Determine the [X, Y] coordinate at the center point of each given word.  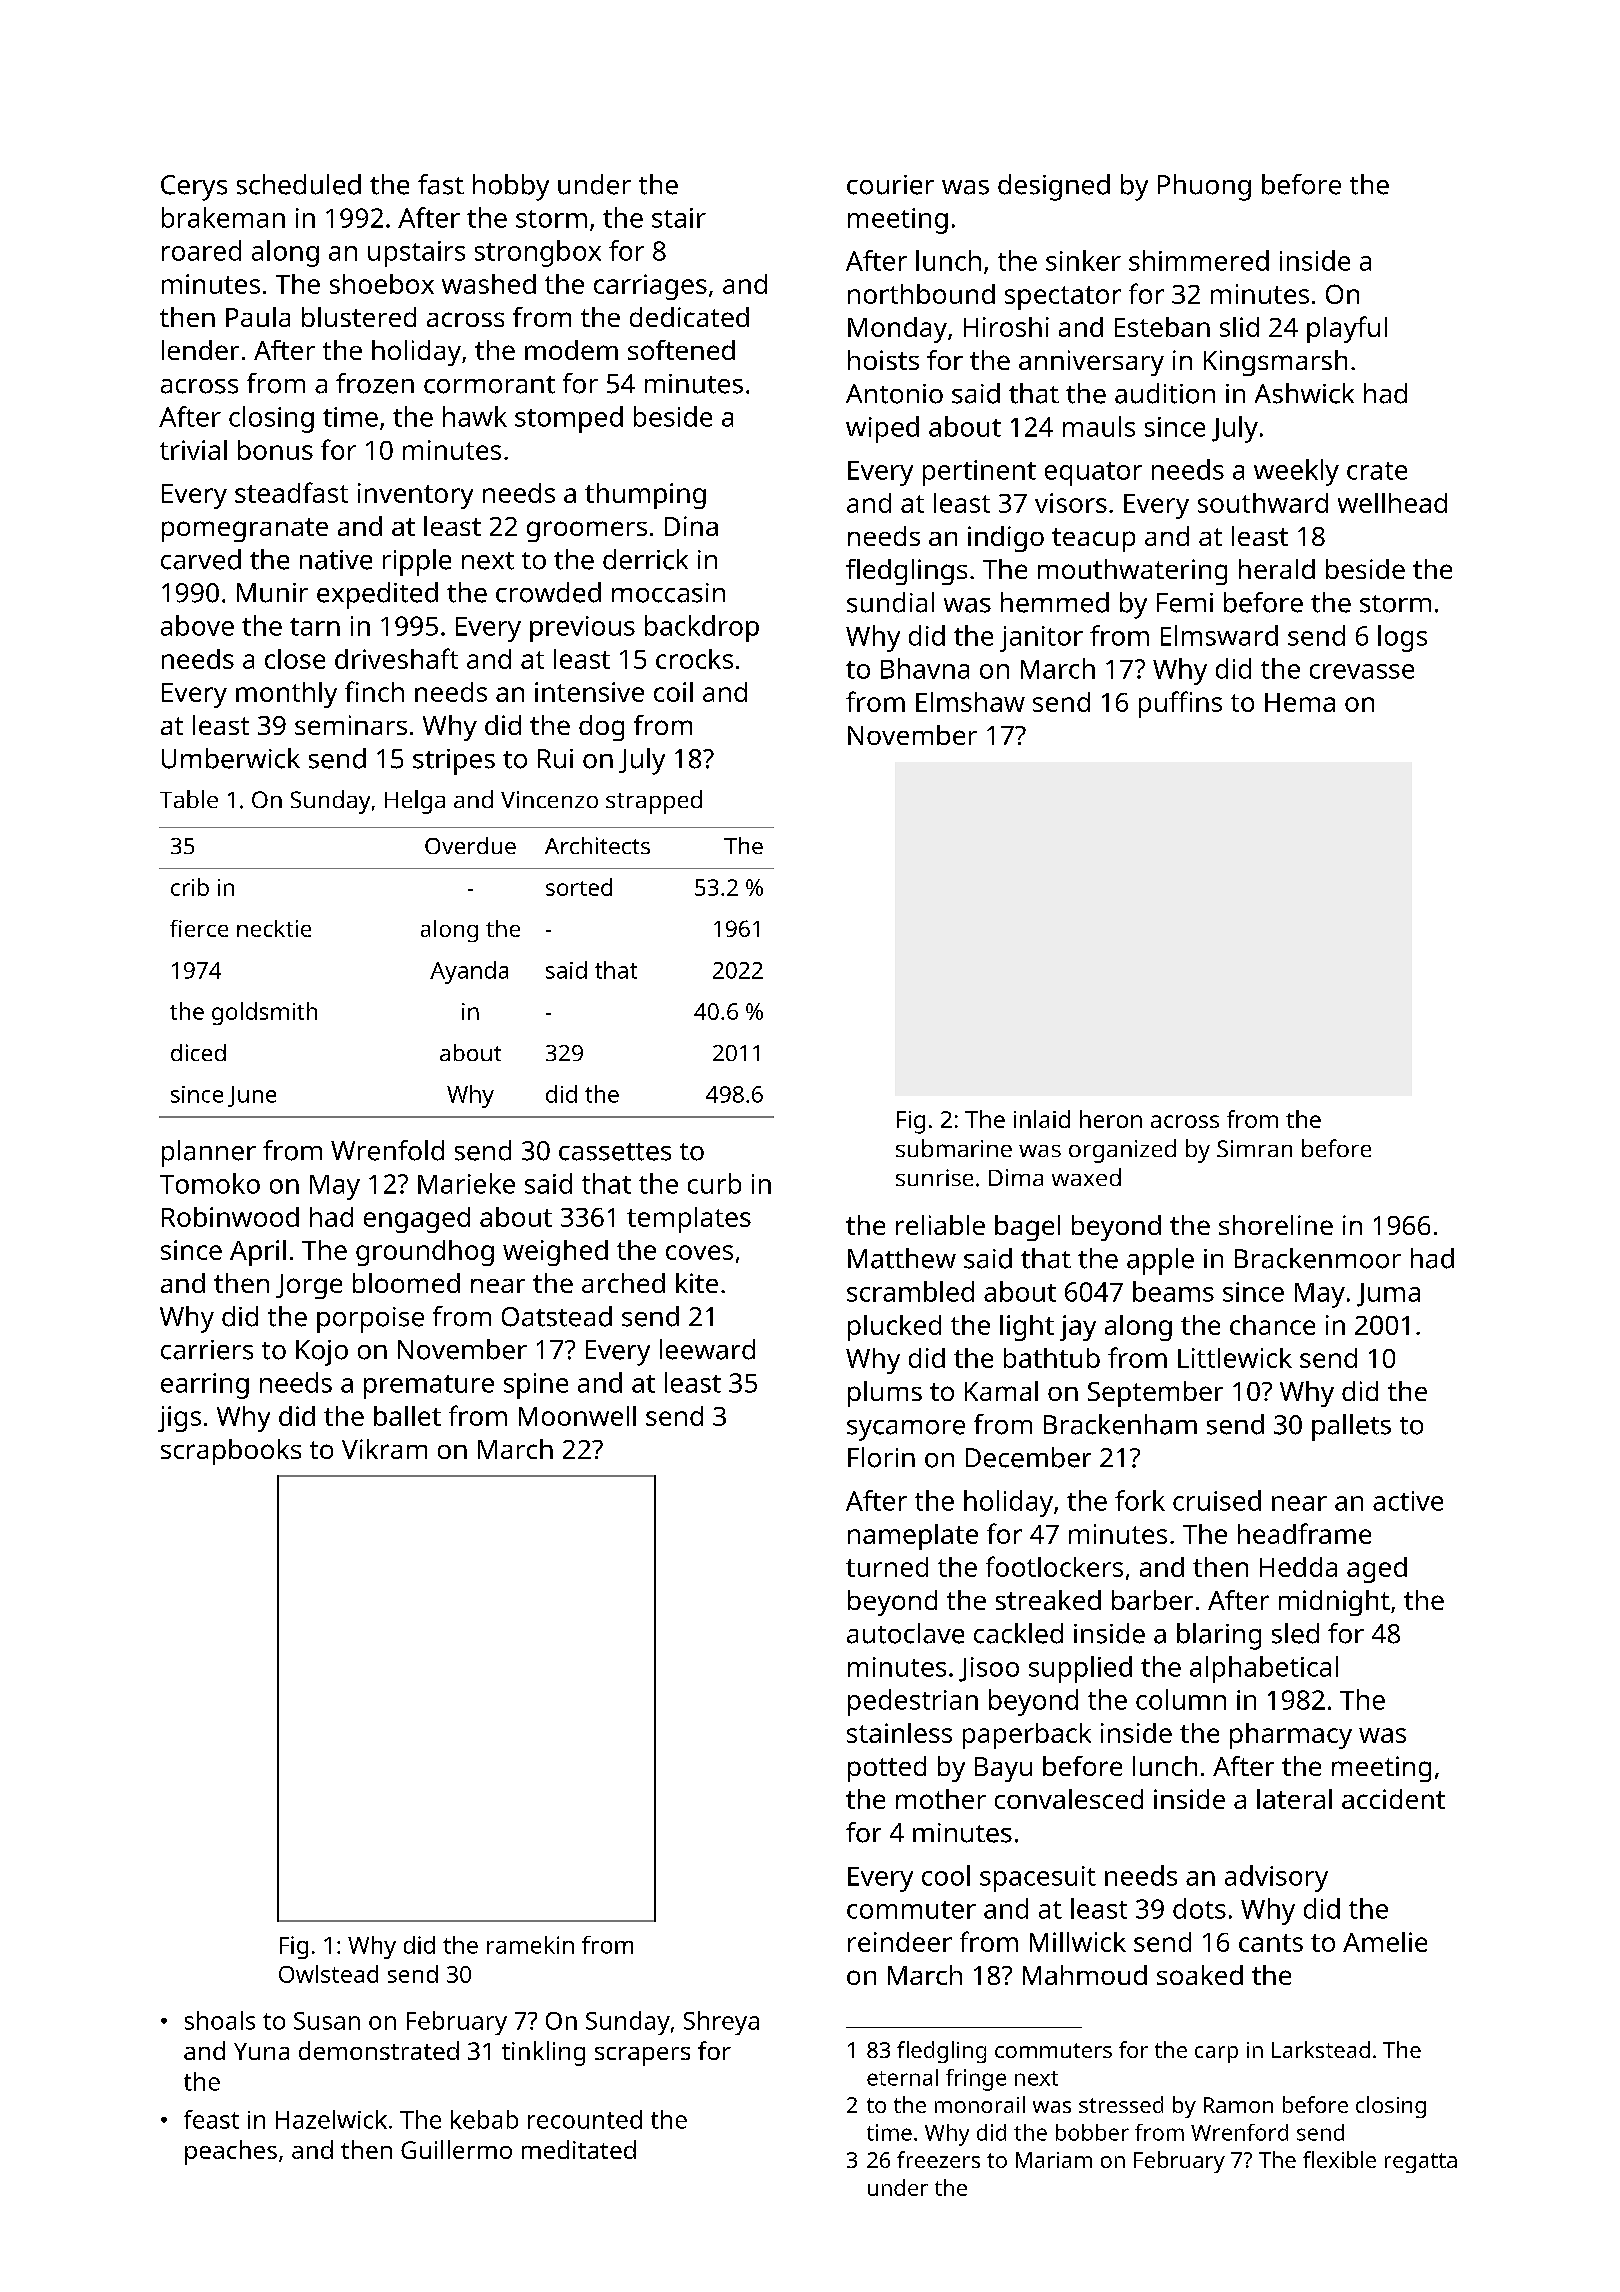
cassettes [615, 1152]
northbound [921, 294]
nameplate [913, 1537]
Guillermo [456, 2149]
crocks [694, 659]
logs [1402, 638]
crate [1377, 471]
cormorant [489, 385]
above [197, 625]
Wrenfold [387, 1150]
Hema [1300, 702]
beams [1173, 1291]
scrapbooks [231, 1452]
